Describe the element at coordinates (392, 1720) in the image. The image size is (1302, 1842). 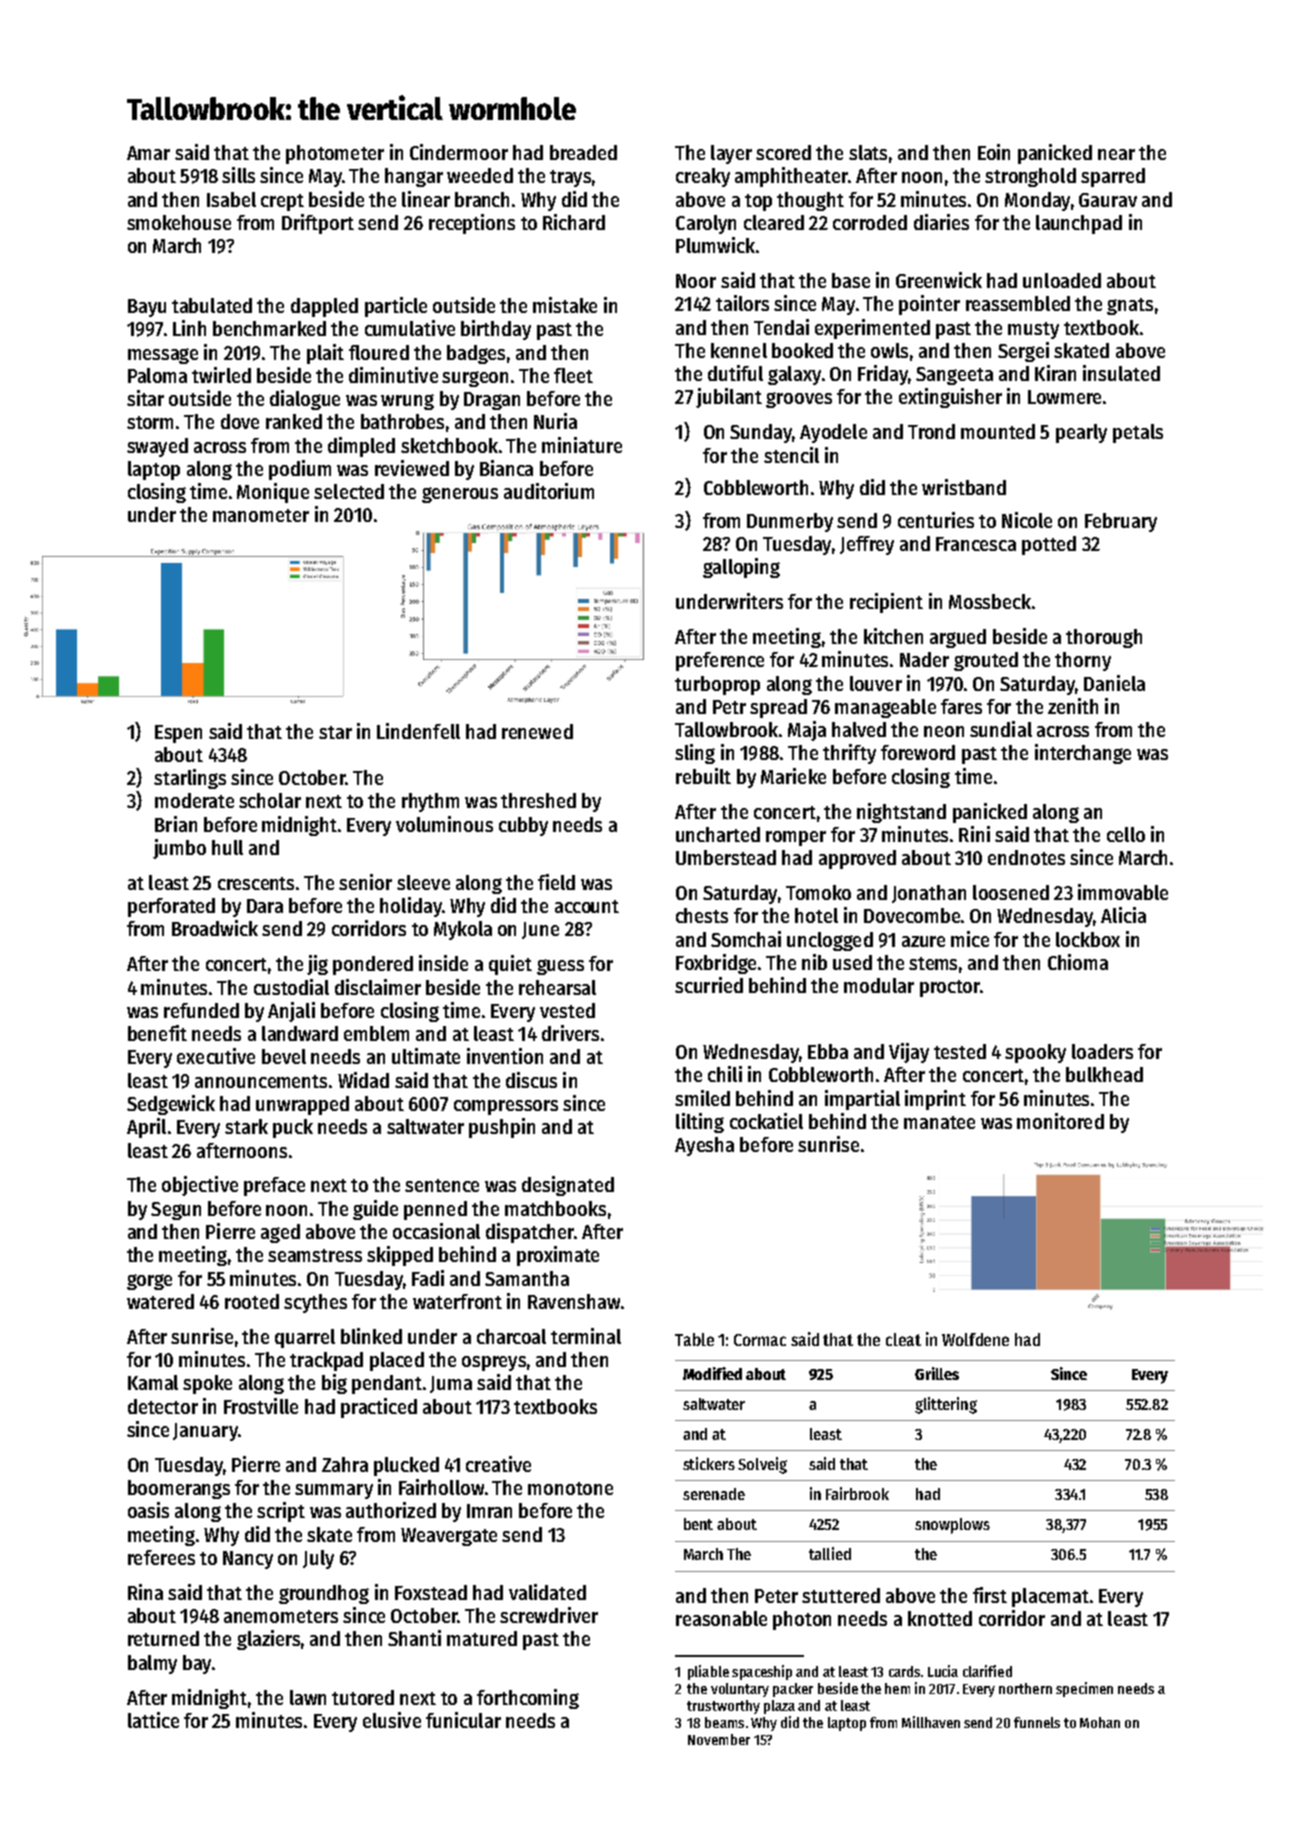
I see `elusive` at that location.
